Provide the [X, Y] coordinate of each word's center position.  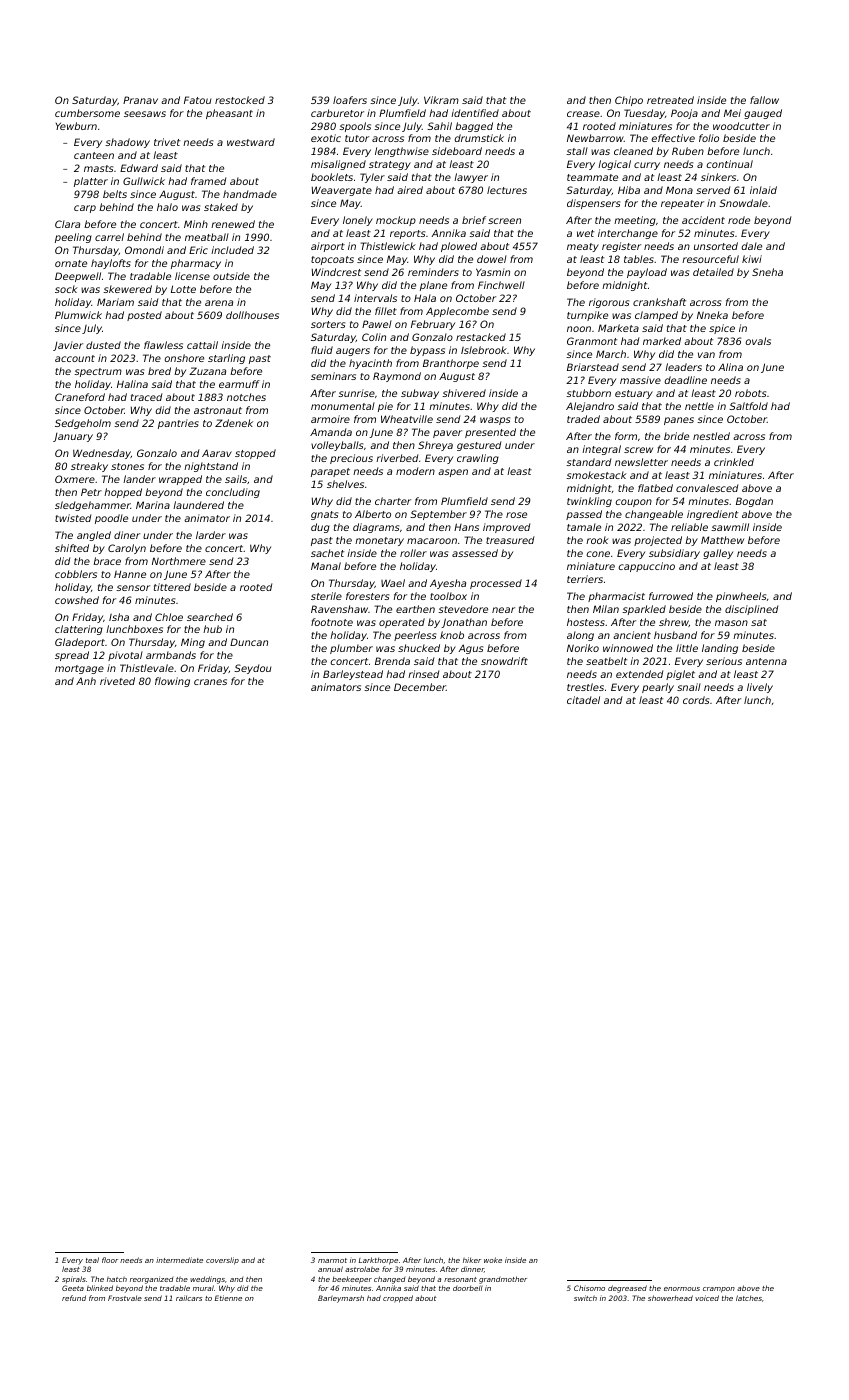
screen [504, 221]
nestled [711, 436]
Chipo [629, 101]
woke [493, 1260]
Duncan [249, 642]
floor [110, 1260]
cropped [398, 1299]
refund [74, 1298]
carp [85, 209]
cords [696, 700]
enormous [682, 1289]
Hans [466, 527]
